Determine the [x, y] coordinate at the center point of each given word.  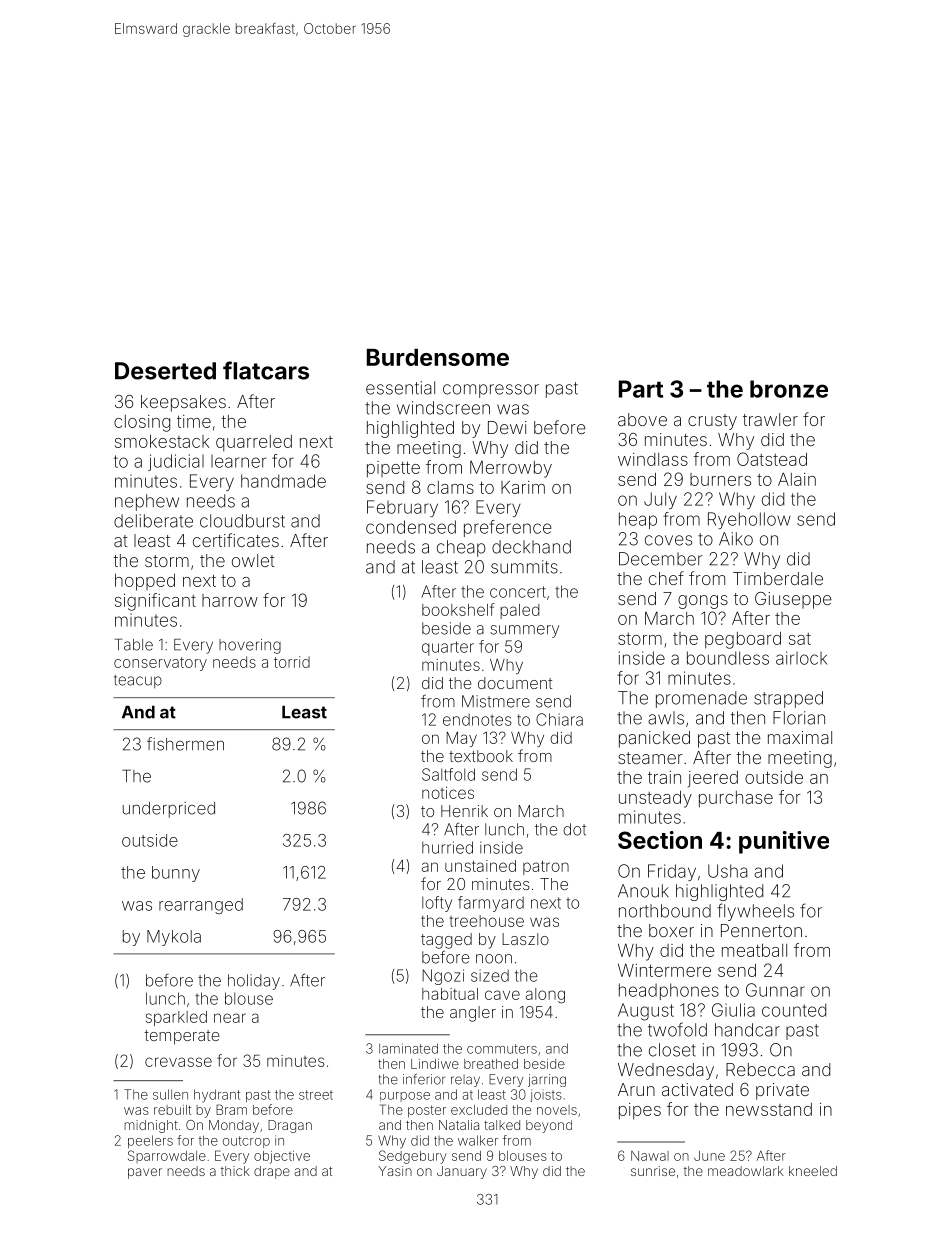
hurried [447, 847]
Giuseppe [793, 600]
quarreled [254, 443]
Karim [523, 487]
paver [145, 1173]
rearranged [201, 906]
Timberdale [778, 578]
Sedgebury [413, 1157]
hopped [145, 582]
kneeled [813, 1171]
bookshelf [458, 609]
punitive [784, 842]
